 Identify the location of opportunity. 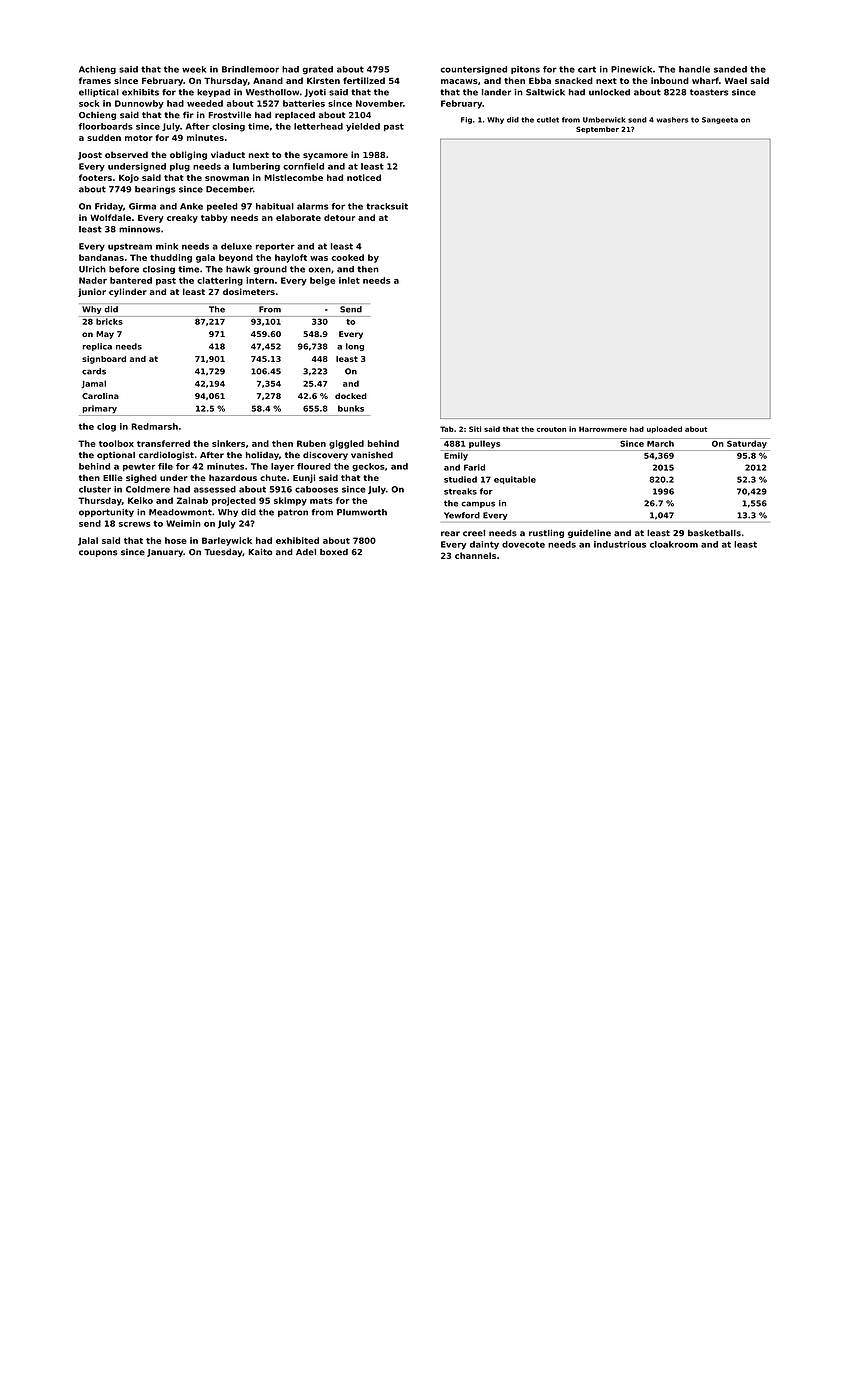
(106, 513).
